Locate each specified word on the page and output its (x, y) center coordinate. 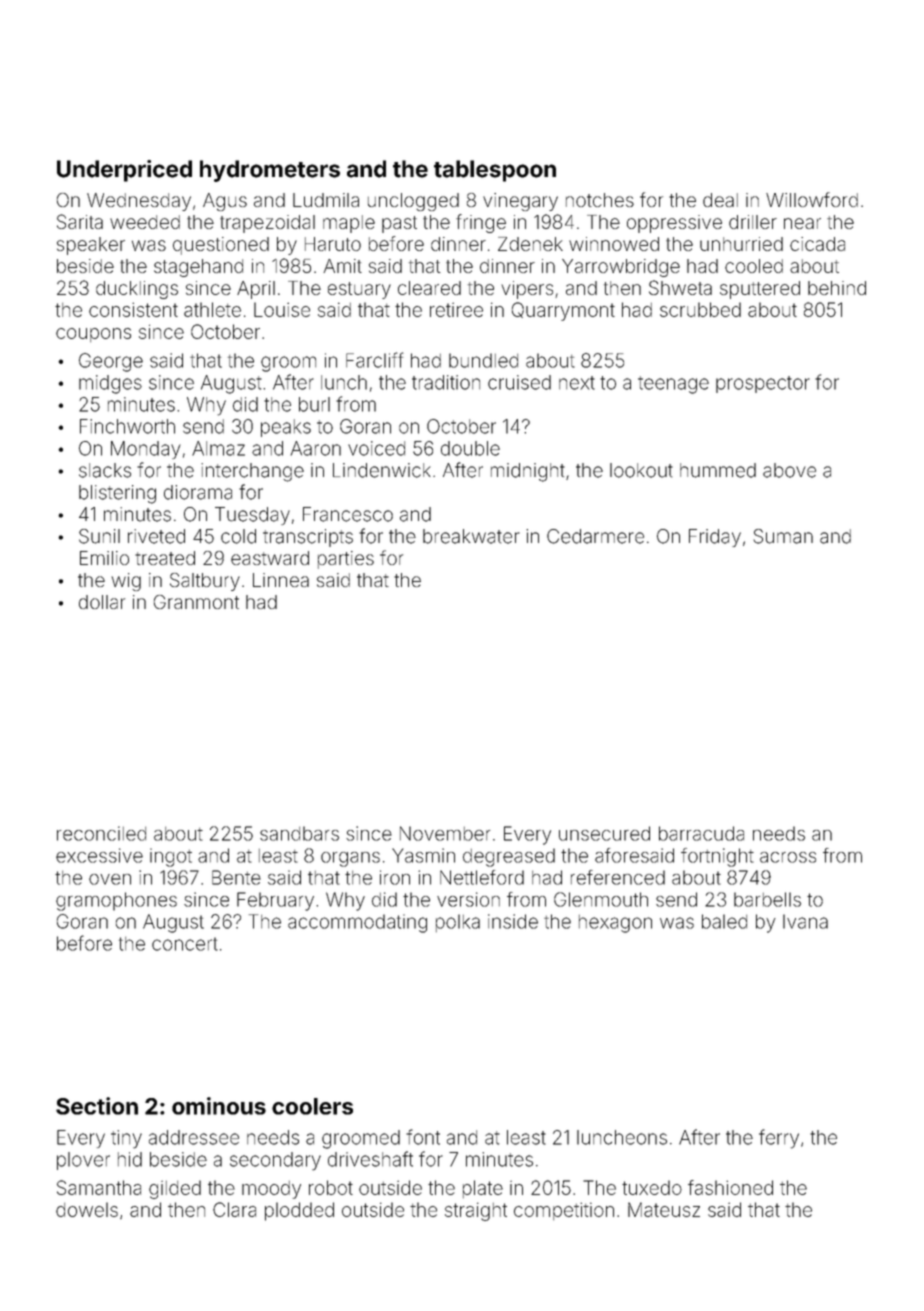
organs (350, 859)
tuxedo (652, 1187)
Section (97, 1106)
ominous (219, 1106)
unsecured (604, 833)
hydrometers (270, 171)
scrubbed (700, 309)
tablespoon (495, 171)
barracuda (701, 833)
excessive (99, 855)
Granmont (196, 602)
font (423, 1137)
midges (110, 384)
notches (600, 200)
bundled (483, 360)
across (788, 857)
